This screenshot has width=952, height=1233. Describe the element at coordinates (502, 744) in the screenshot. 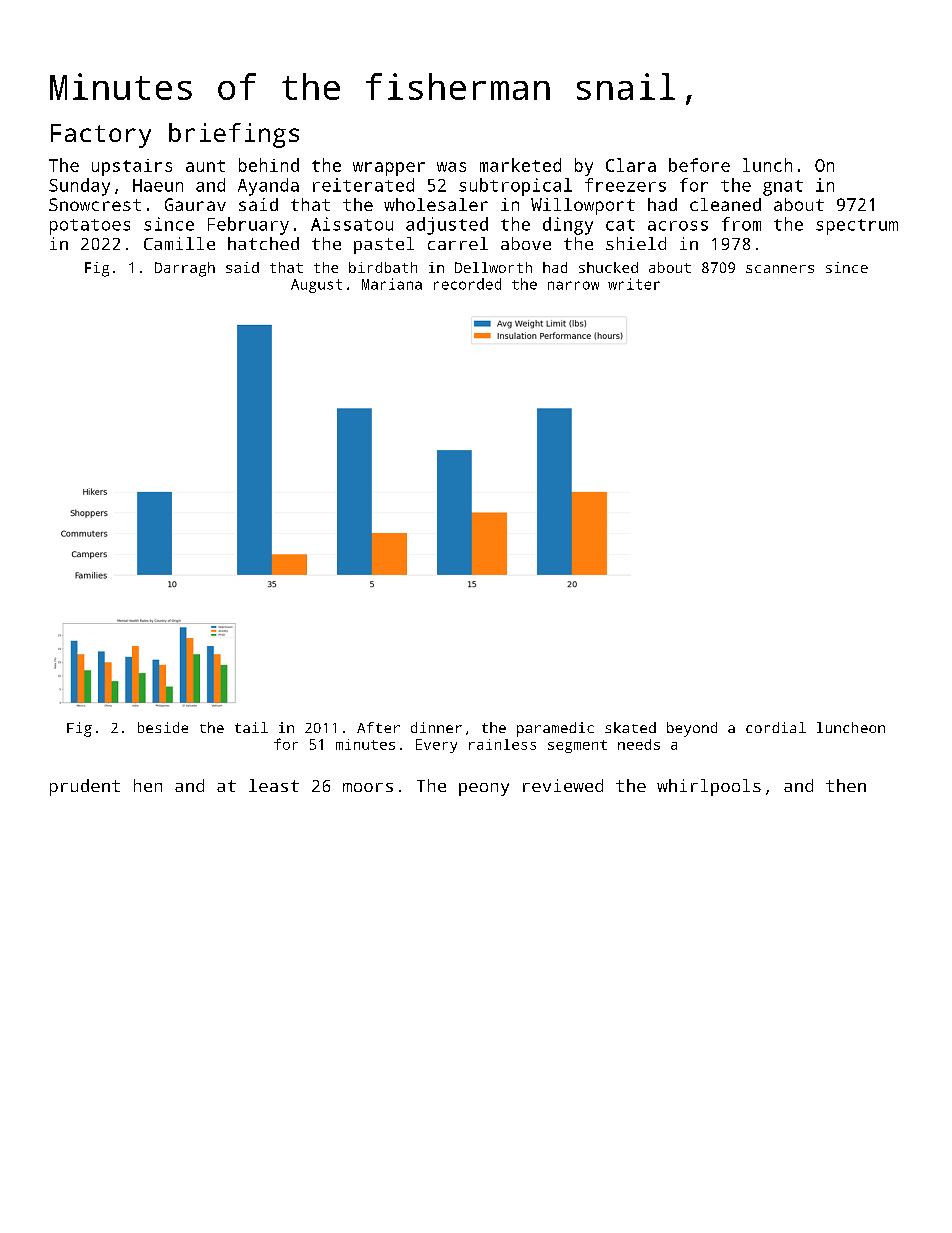

I see `rainless` at that location.
